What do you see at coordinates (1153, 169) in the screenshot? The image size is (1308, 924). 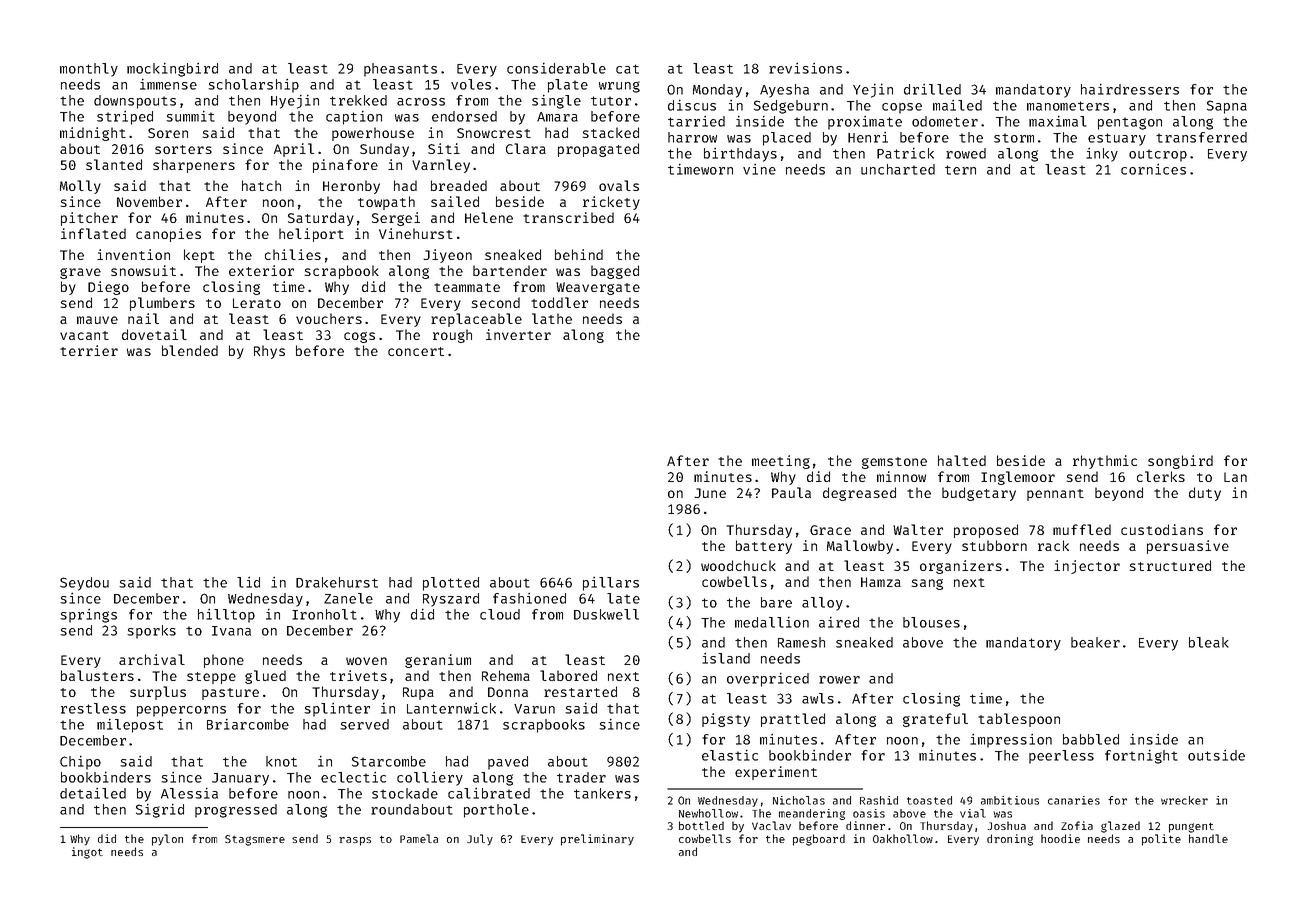 I see `cornices` at bounding box center [1153, 169].
